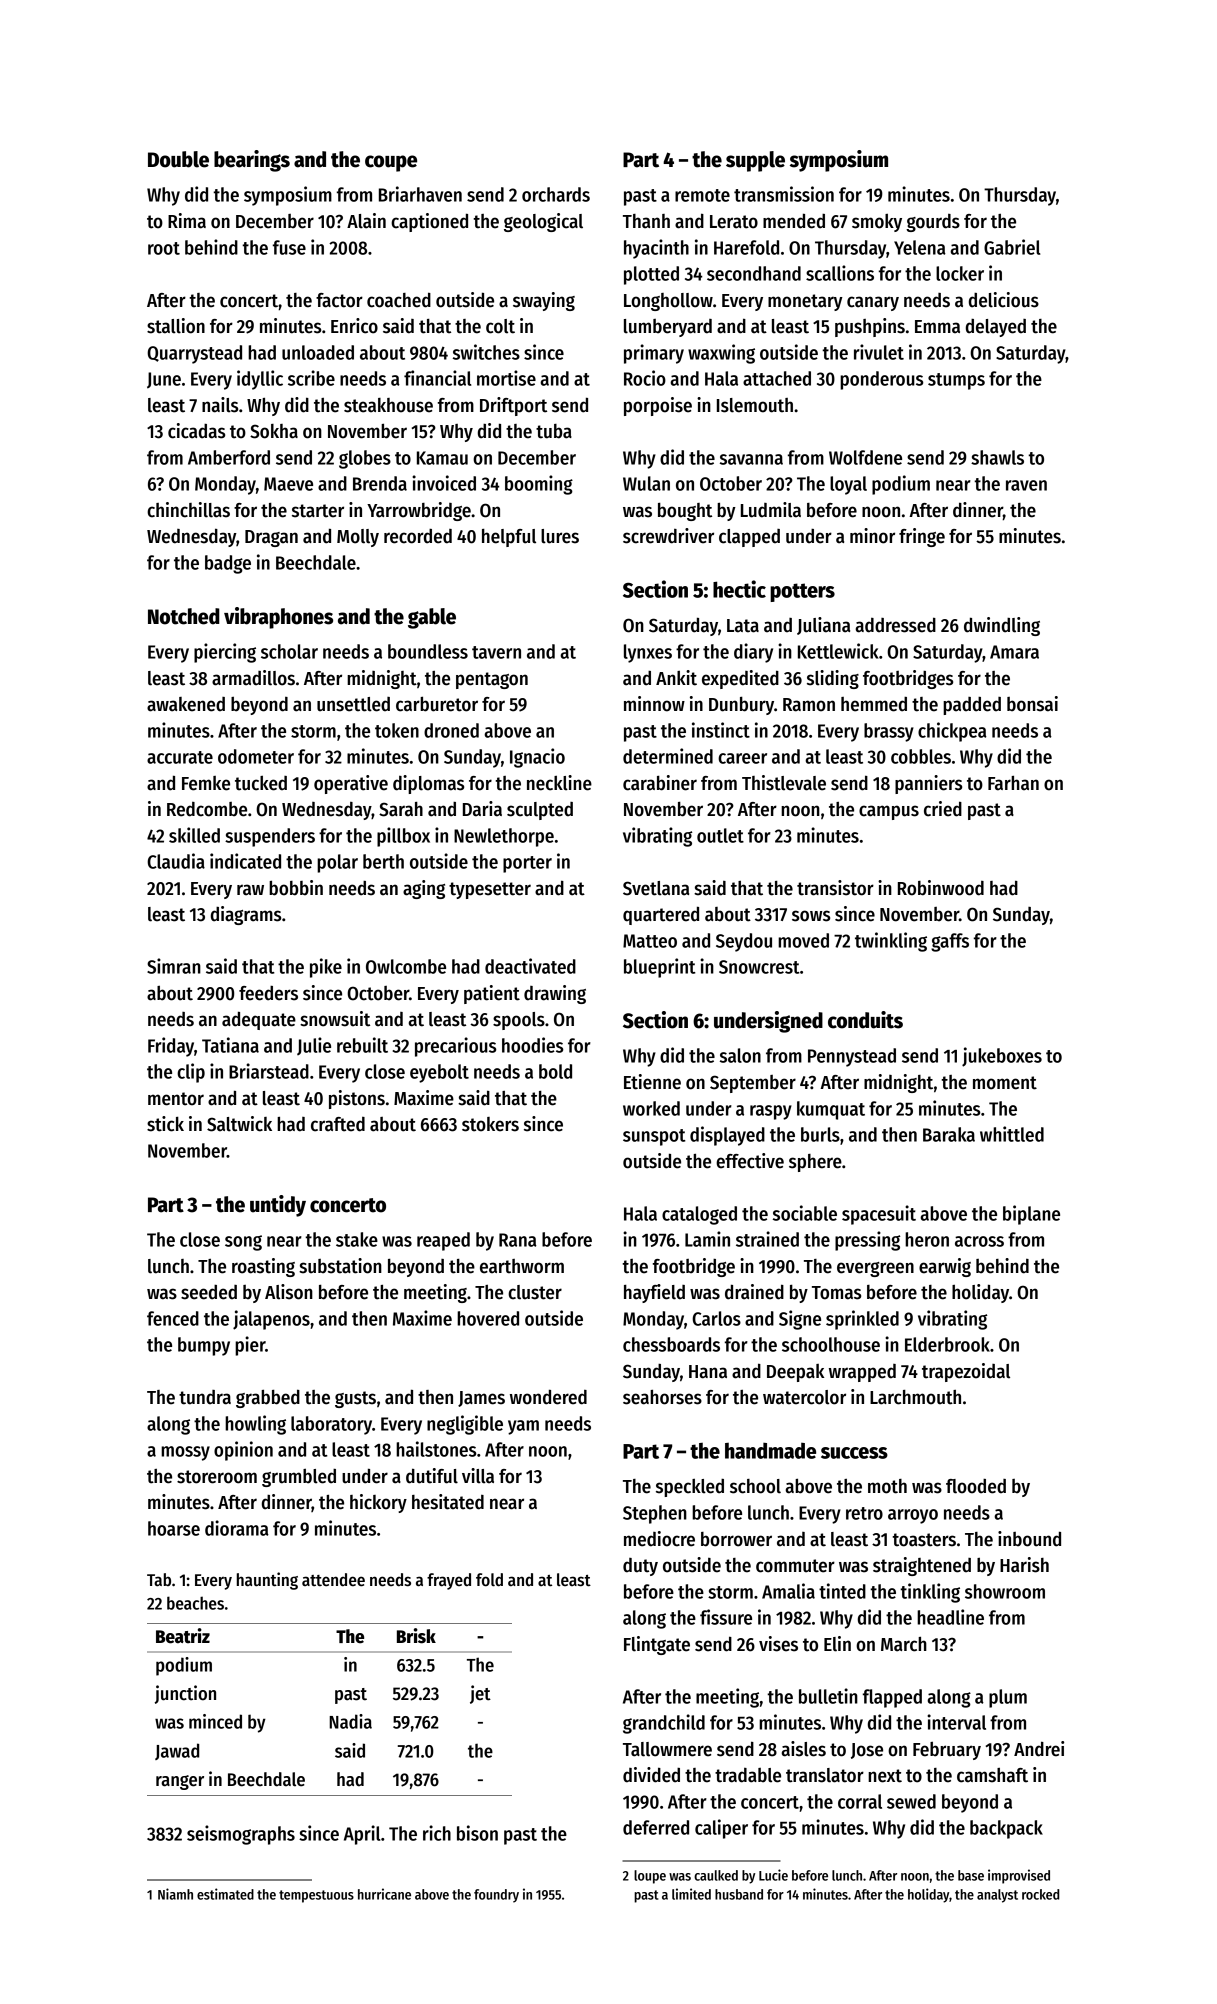 This screenshot has width=1217, height=2004. Describe the element at coordinates (864, 1513) in the screenshot. I see `retro` at that location.
